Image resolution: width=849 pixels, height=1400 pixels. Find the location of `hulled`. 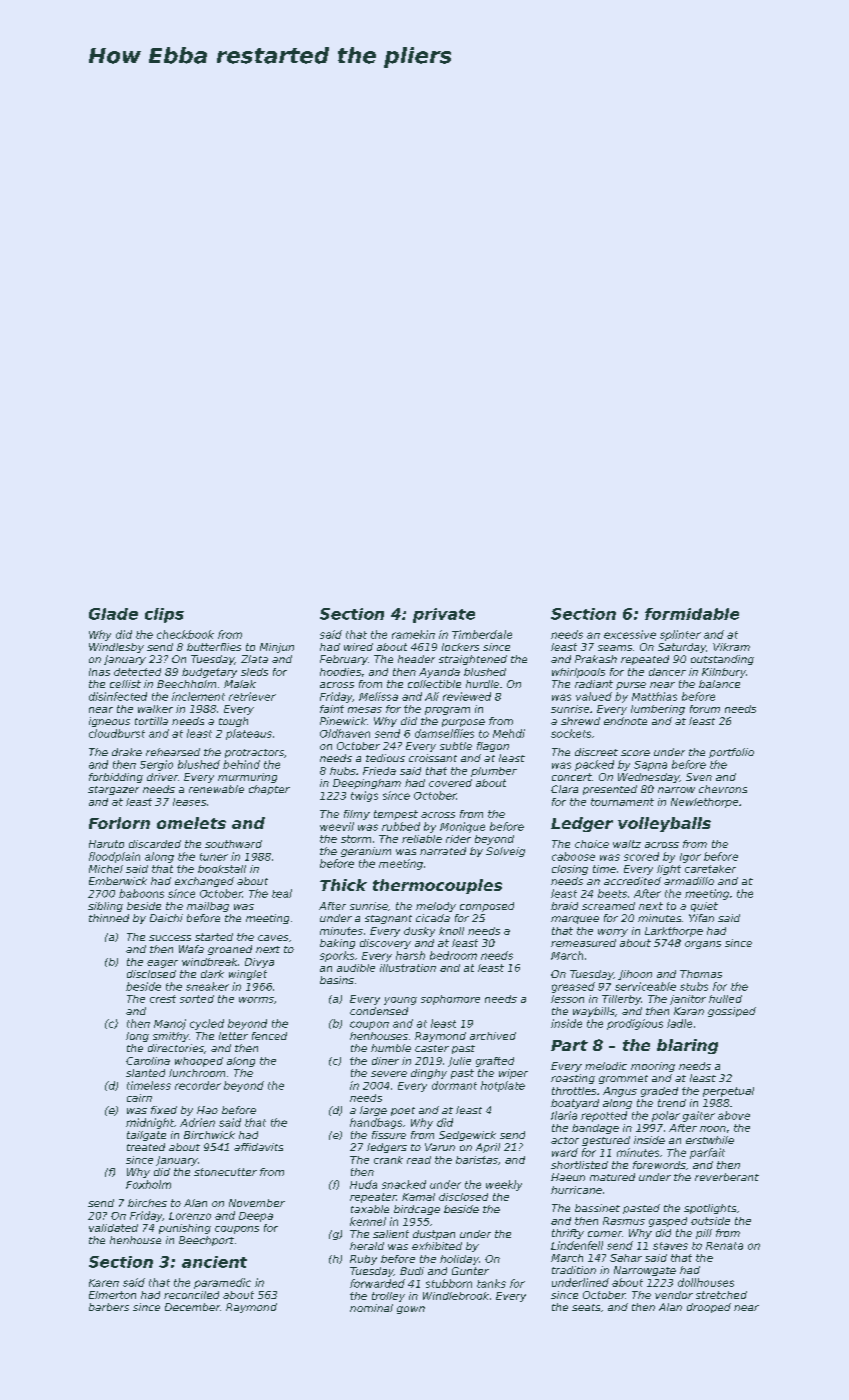

hulled is located at coordinates (725, 999).
